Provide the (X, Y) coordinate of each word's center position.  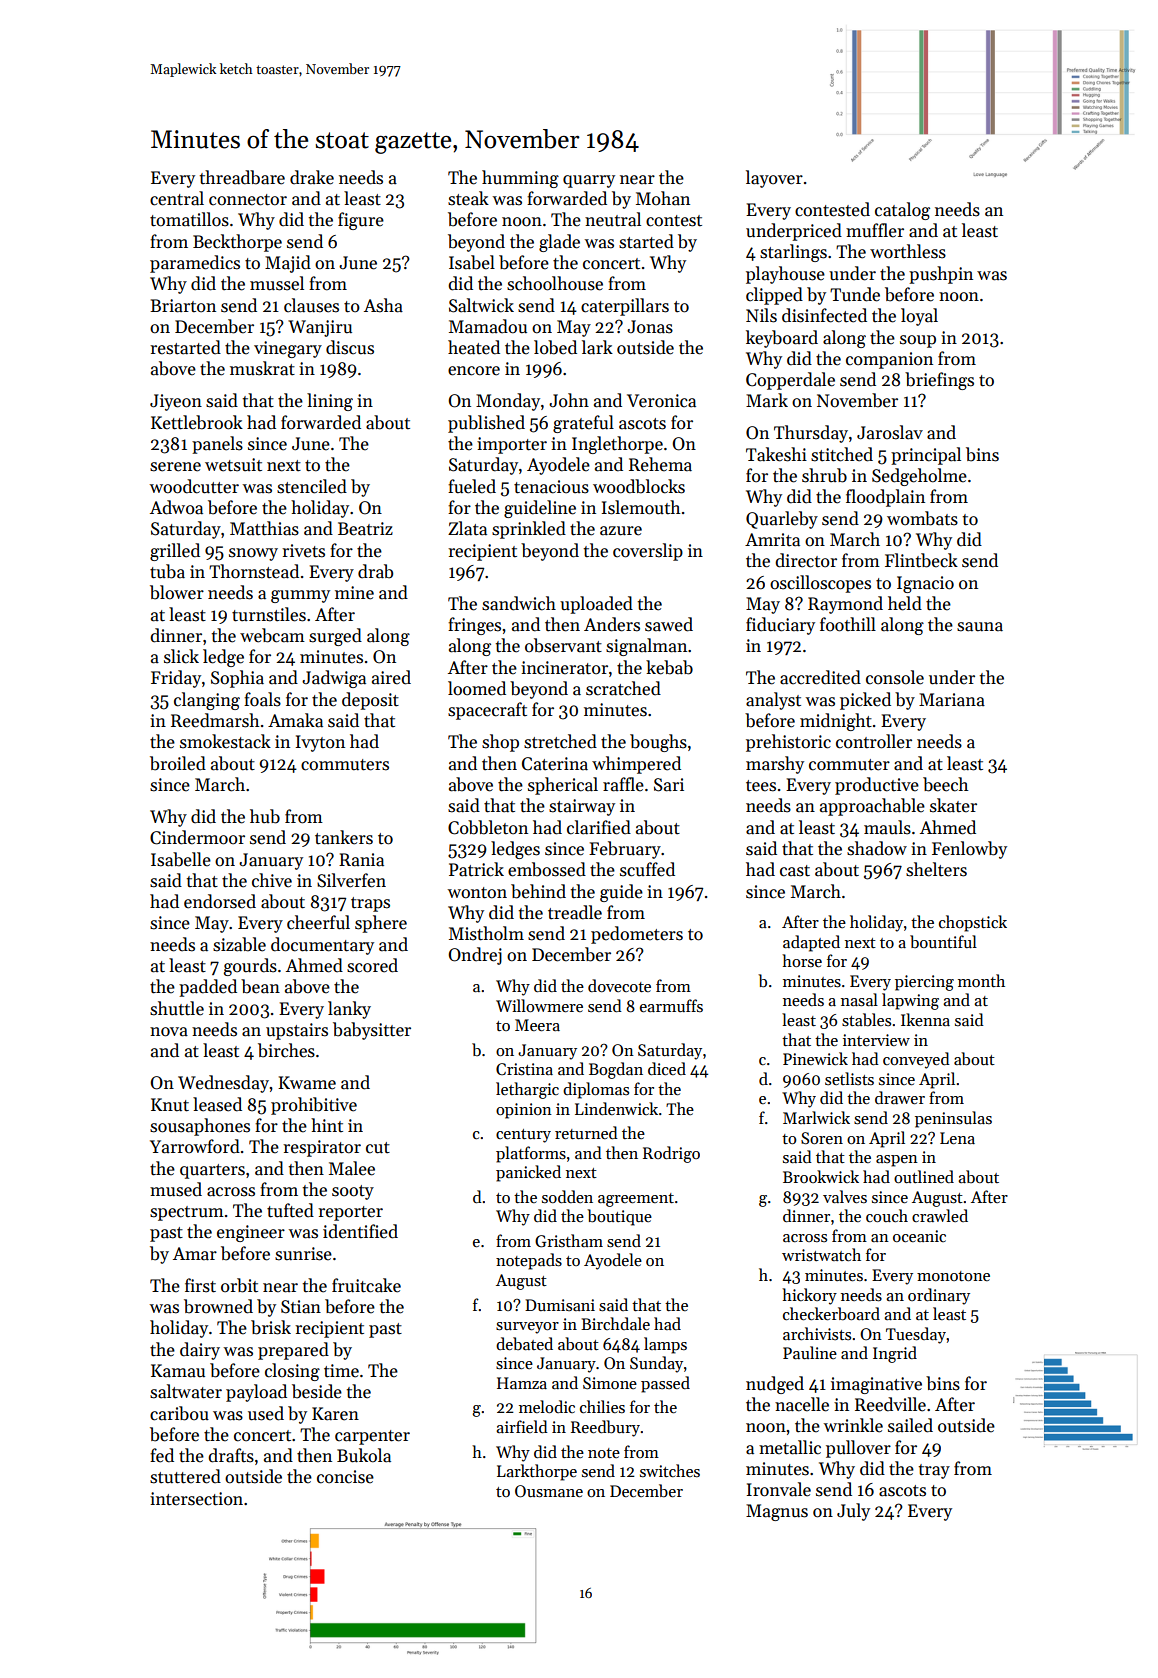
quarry (589, 181)
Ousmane (549, 1491)
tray (934, 1471)
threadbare (242, 177)
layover (774, 179)
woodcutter (194, 486)
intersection (196, 1499)
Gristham (569, 1241)
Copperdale (790, 381)
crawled (940, 1215)
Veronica (661, 401)
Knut (170, 1105)
